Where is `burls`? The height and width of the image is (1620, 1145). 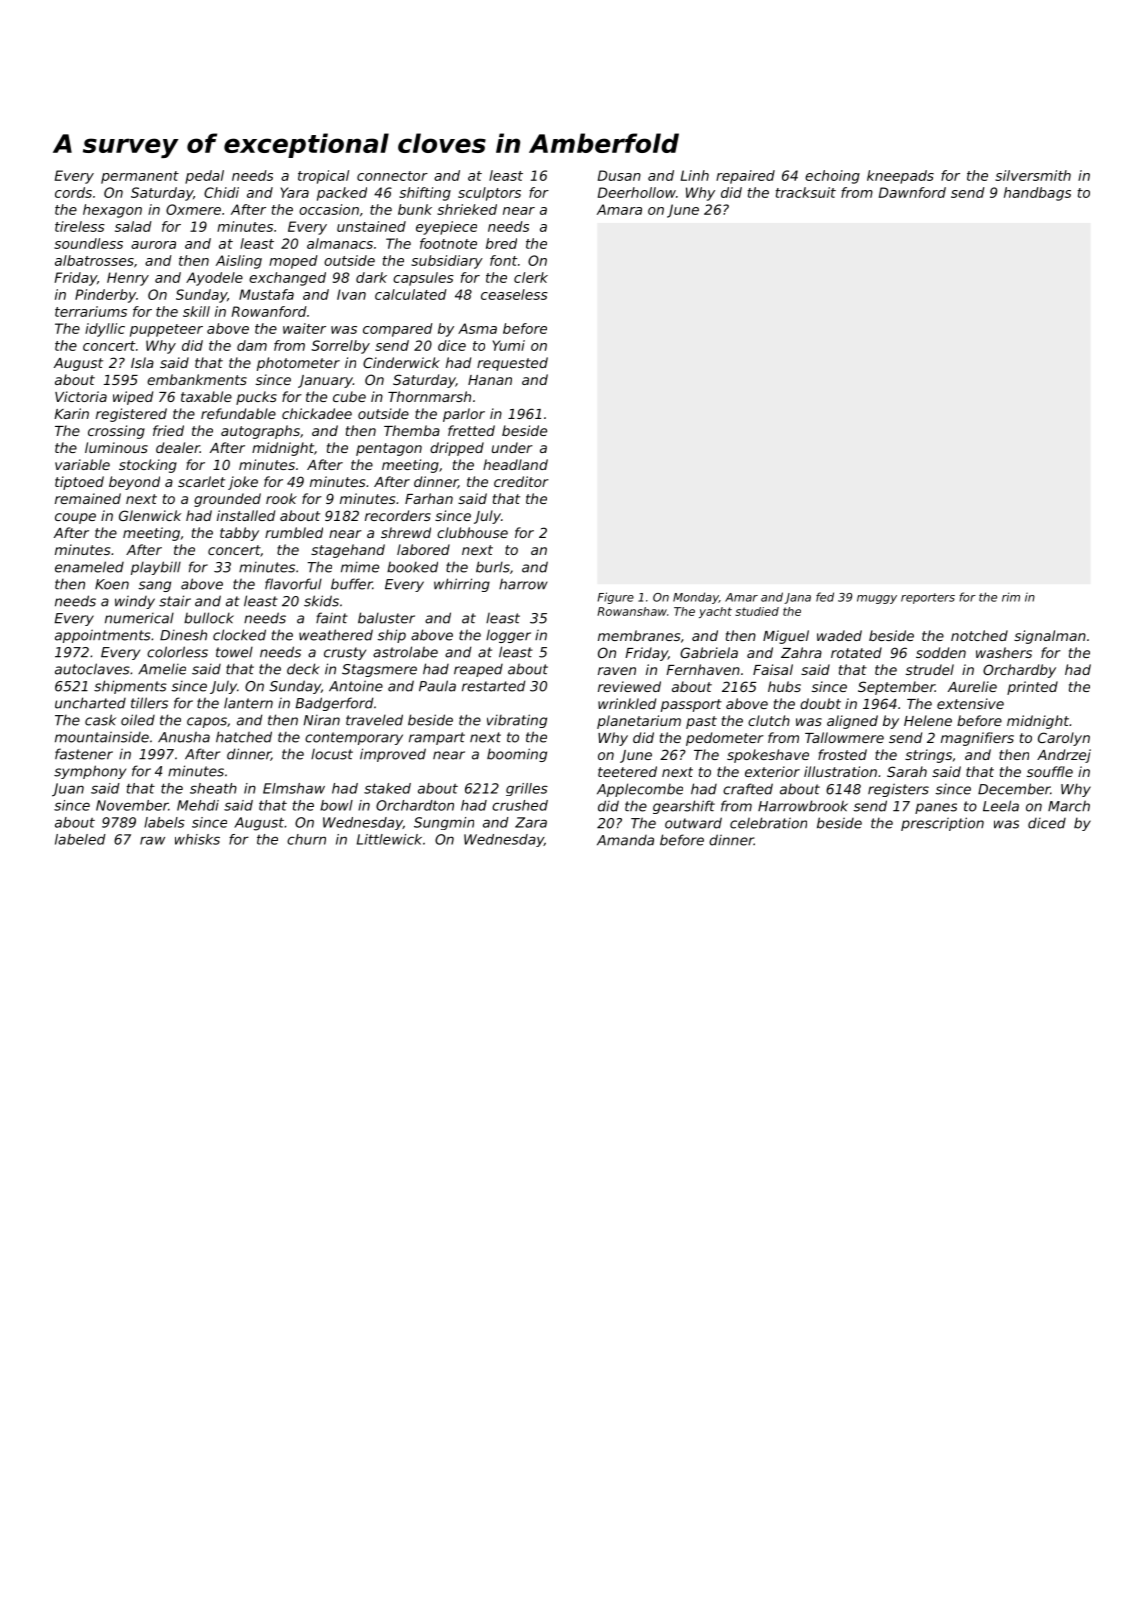 burls is located at coordinates (493, 567).
